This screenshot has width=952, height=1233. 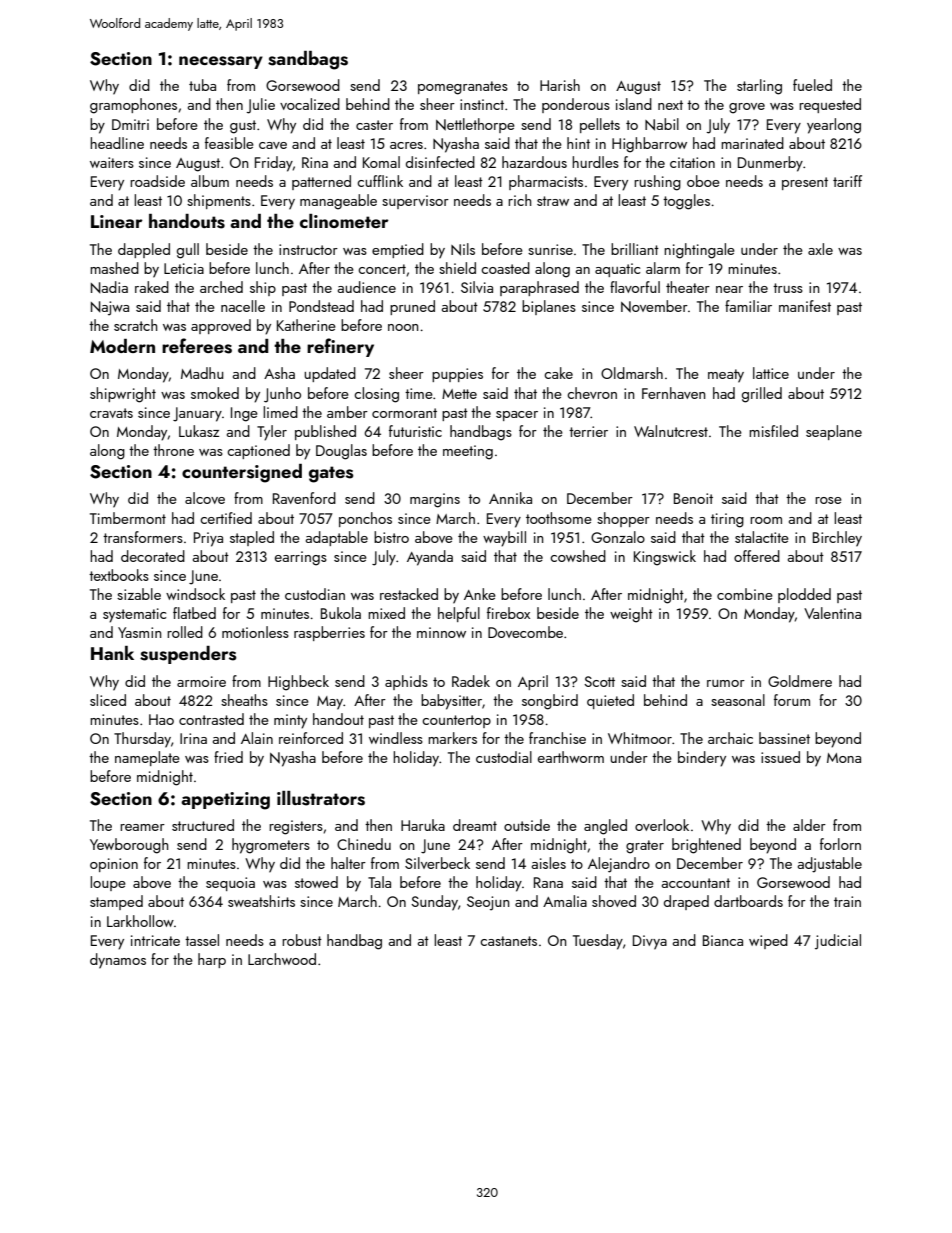 What do you see at coordinates (230, 884) in the screenshot?
I see `sequoia` at bounding box center [230, 884].
